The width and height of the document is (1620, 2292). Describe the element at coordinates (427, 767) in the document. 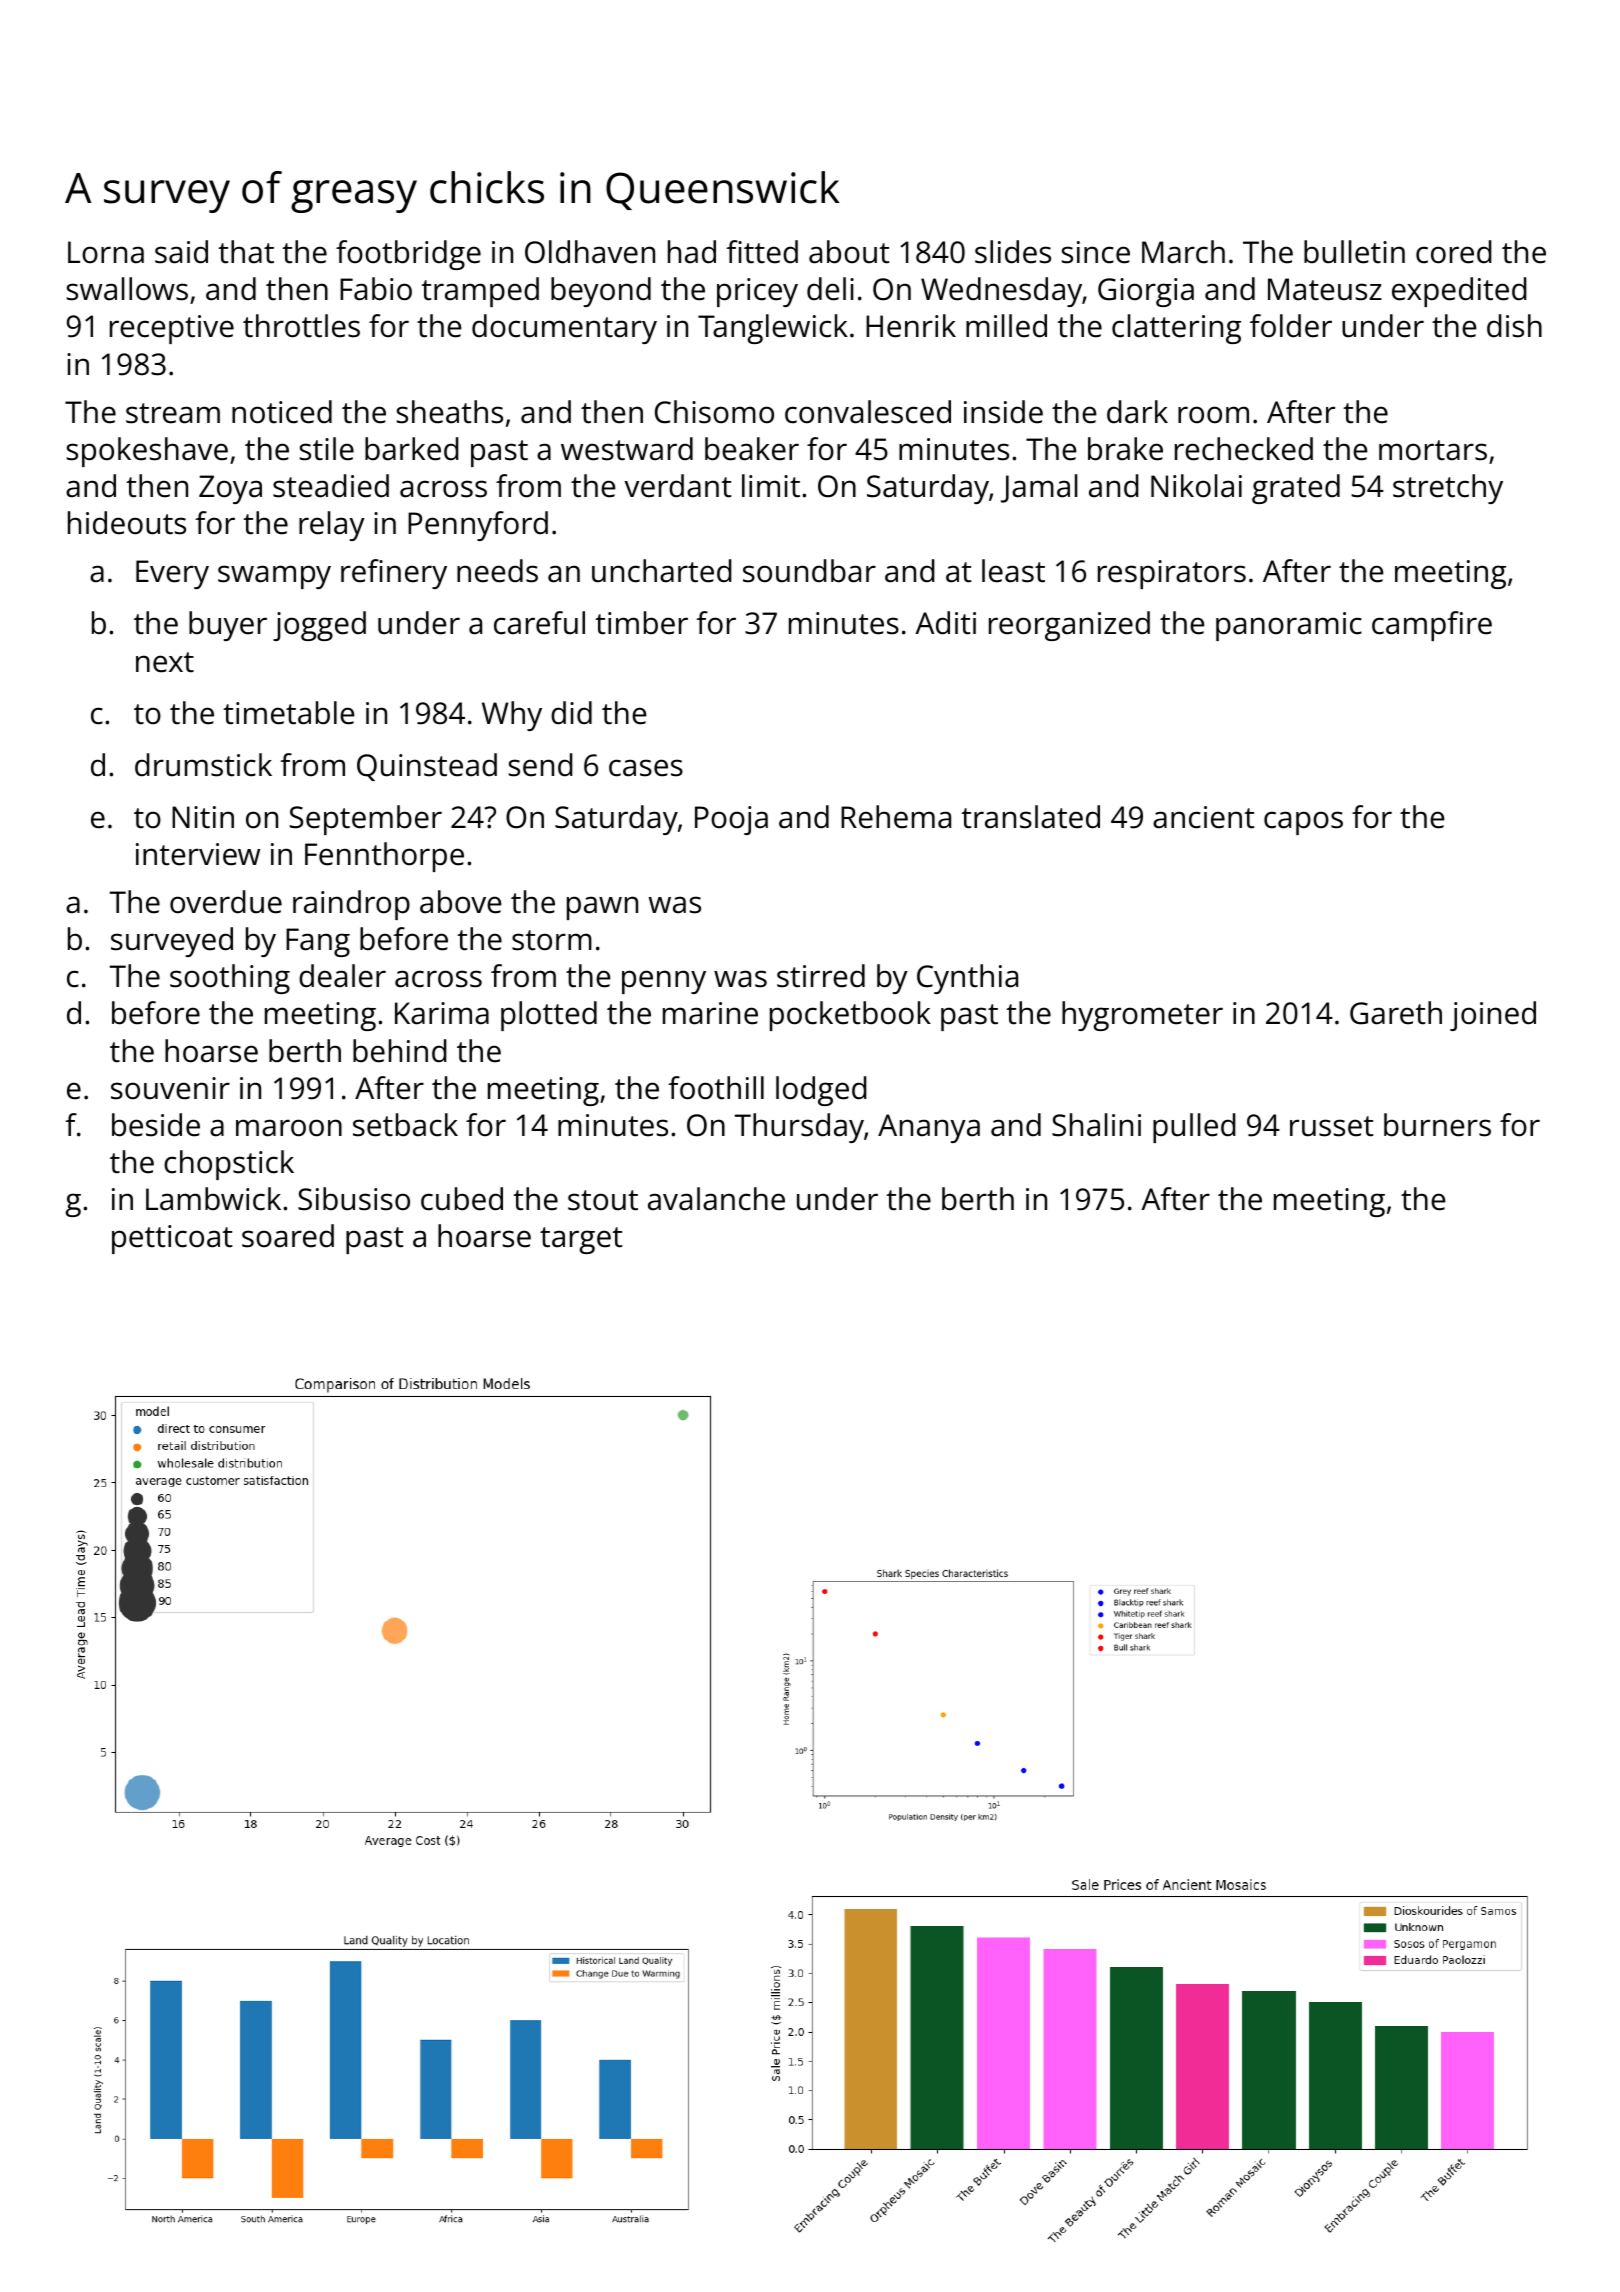

I see `Quinstead` at that location.
